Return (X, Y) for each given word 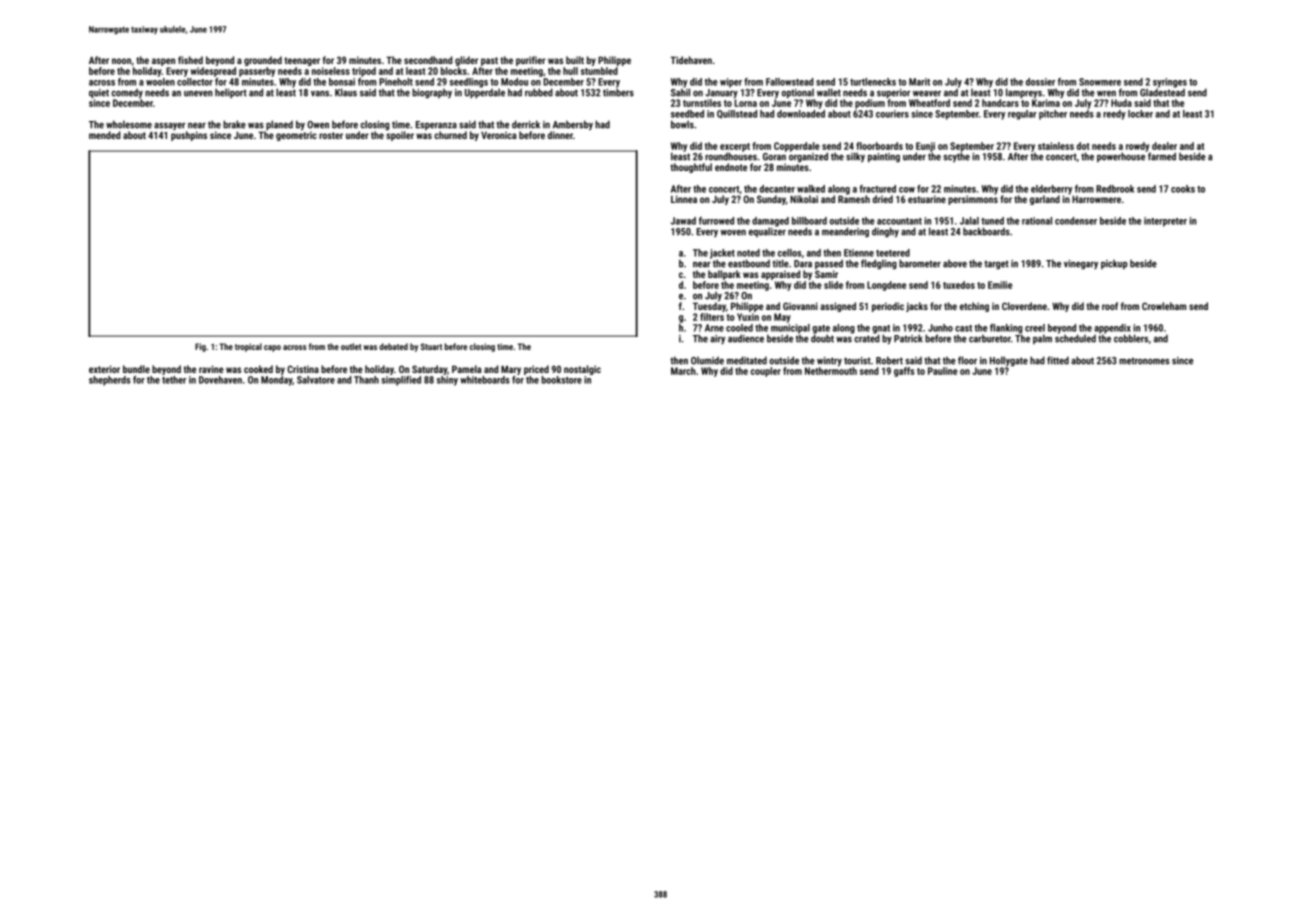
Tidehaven (691, 60)
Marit (919, 82)
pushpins (189, 136)
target (996, 264)
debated (393, 346)
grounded (263, 61)
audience (746, 338)
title (780, 263)
